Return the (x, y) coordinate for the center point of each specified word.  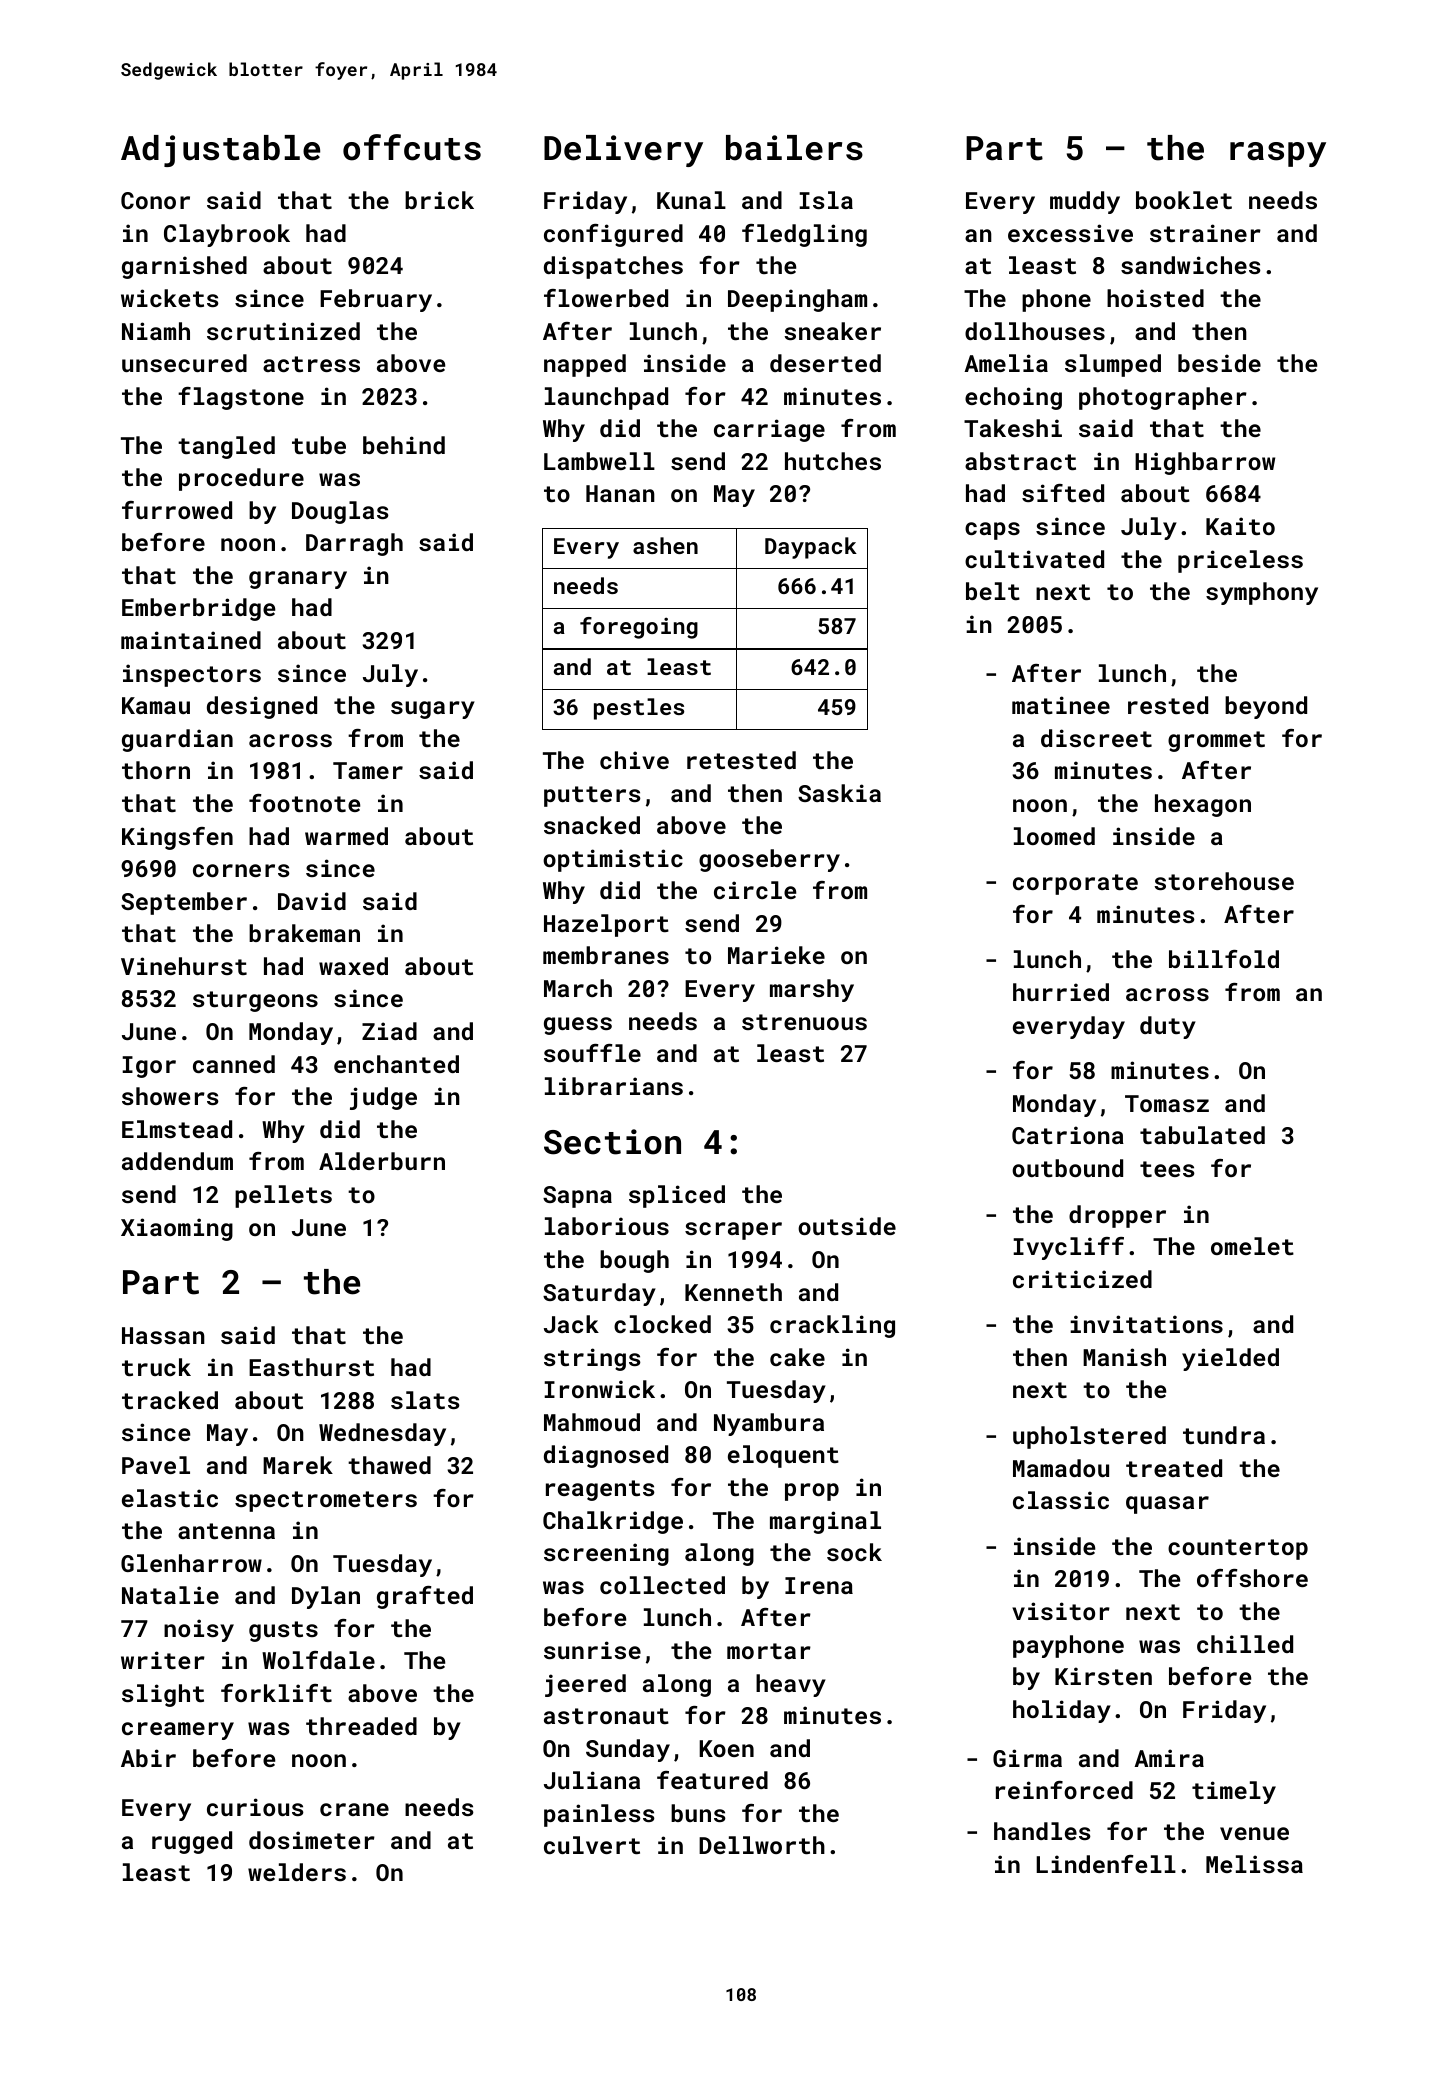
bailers (794, 148)
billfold (1224, 959)
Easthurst (311, 1367)
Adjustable (220, 151)
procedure (241, 479)
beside (1219, 363)
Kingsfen (177, 838)
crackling (832, 1326)
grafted (425, 1597)
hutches (833, 461)
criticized (1082, 1279)
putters (592, 796)
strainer (1205, 233)
